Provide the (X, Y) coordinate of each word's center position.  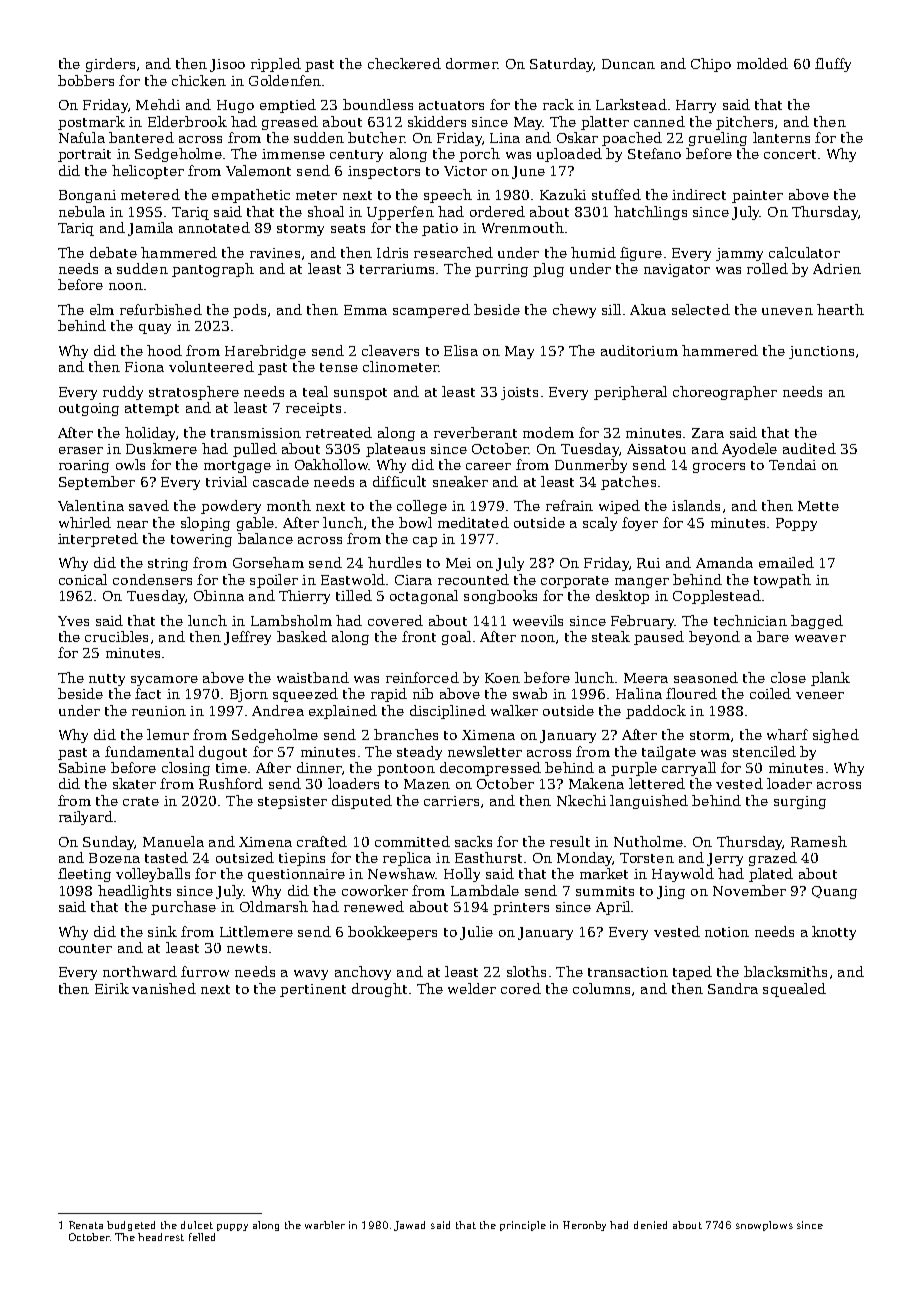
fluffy (833, 65)
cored (521, 988)
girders (110, 65)
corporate (575, 582)
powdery (231, 507)
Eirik (112, 988)
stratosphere (194, 393)
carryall (689, 769)
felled (202, 1237)
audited (809, 448)
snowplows (764, 1226)
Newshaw (402, 873)
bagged (817, 622)
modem (548, 432)
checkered (404, 63)
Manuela (173, 841)
